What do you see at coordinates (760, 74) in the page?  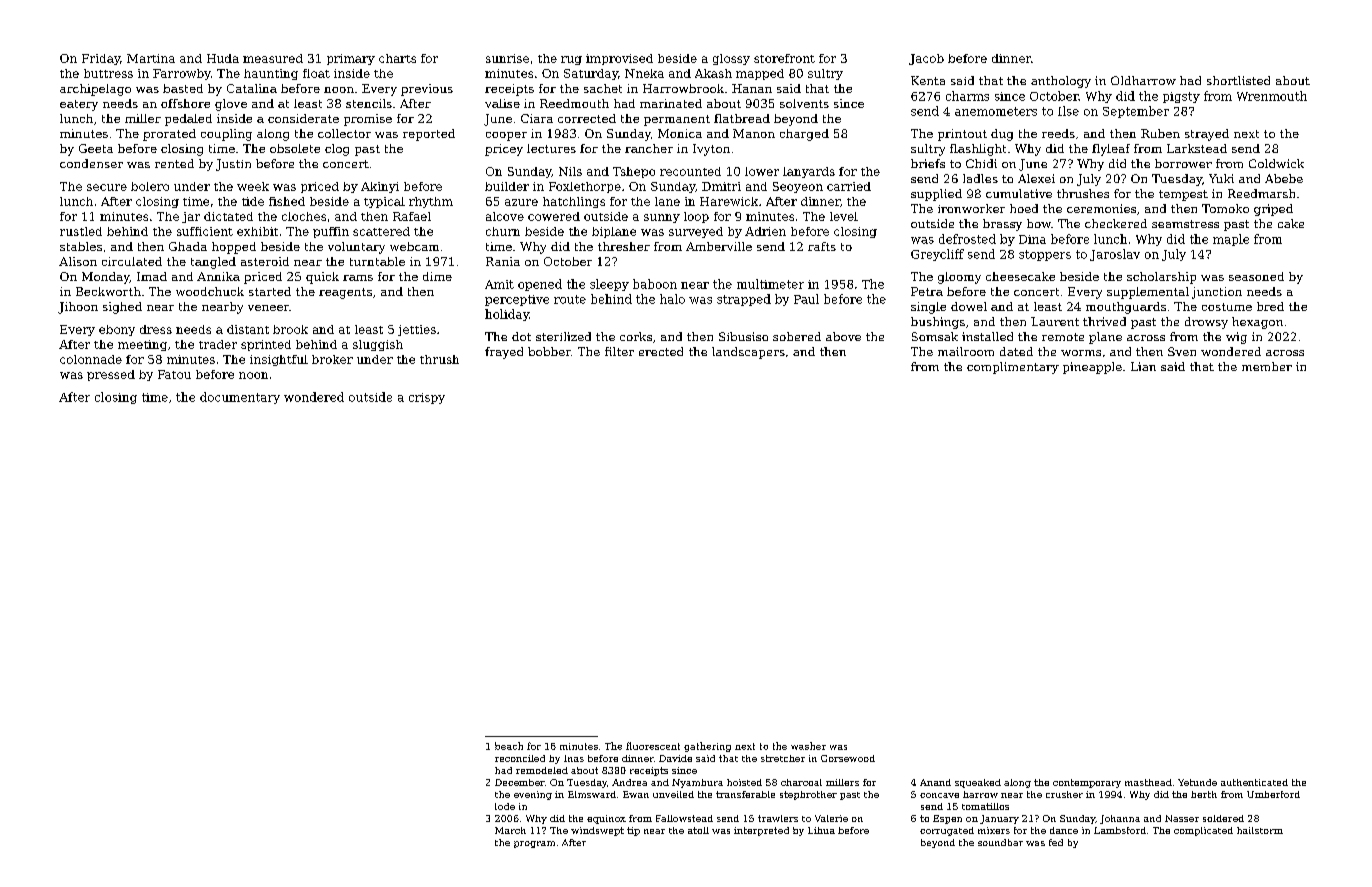 I see `mapped` at bounding box center [760, 74].
